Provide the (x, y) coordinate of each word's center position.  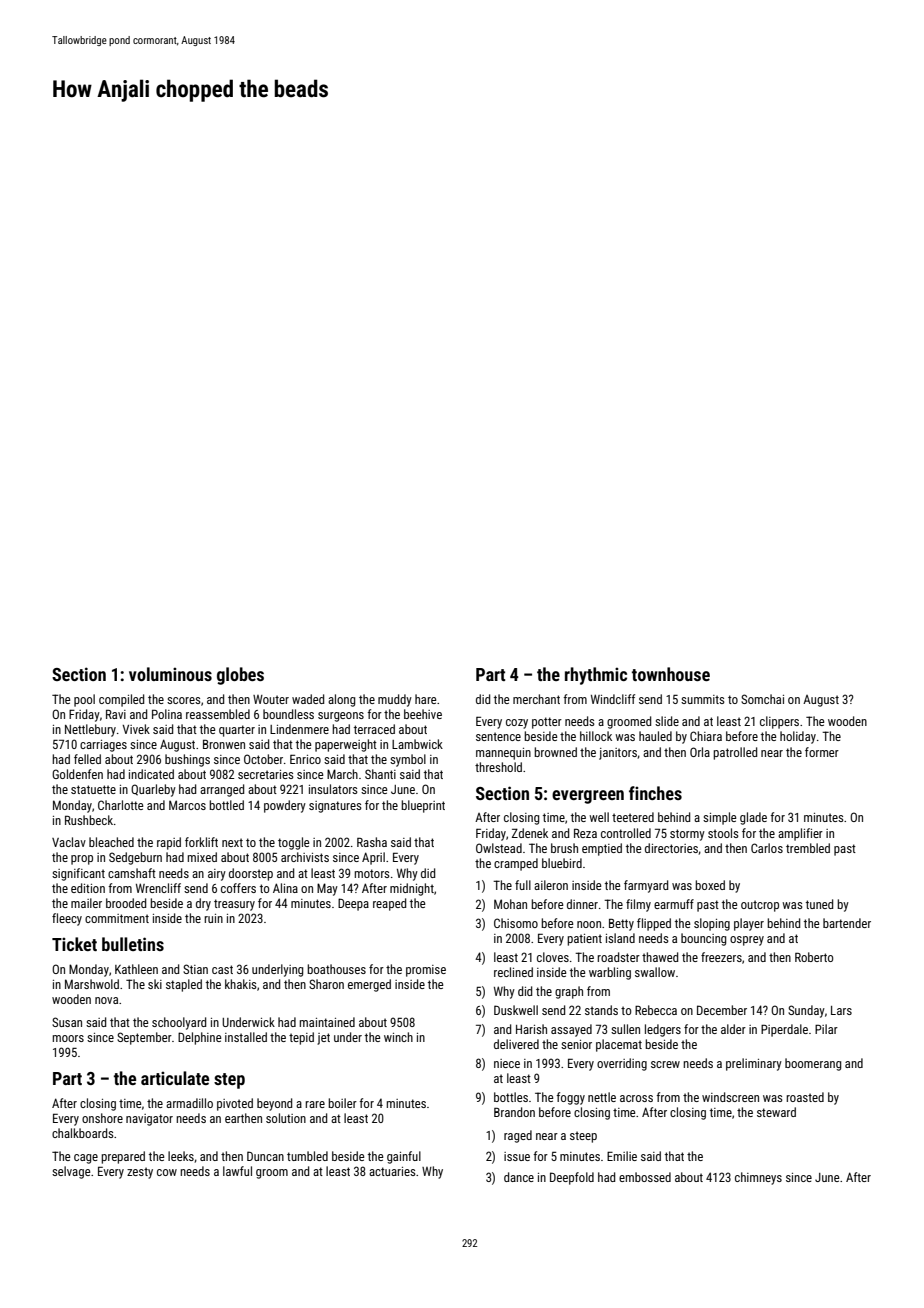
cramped (516, 864)
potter (547, 723)
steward (776, 1112)
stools (723, 833)
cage (86, 1159)
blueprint (423, 806)
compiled (121, 700)
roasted (805, 1097)
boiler (342, 1103)
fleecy (67, 919)
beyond (274, 1104)
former (822, 752)
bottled (226, 805)
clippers (779, 722)
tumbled (307, 1156)
